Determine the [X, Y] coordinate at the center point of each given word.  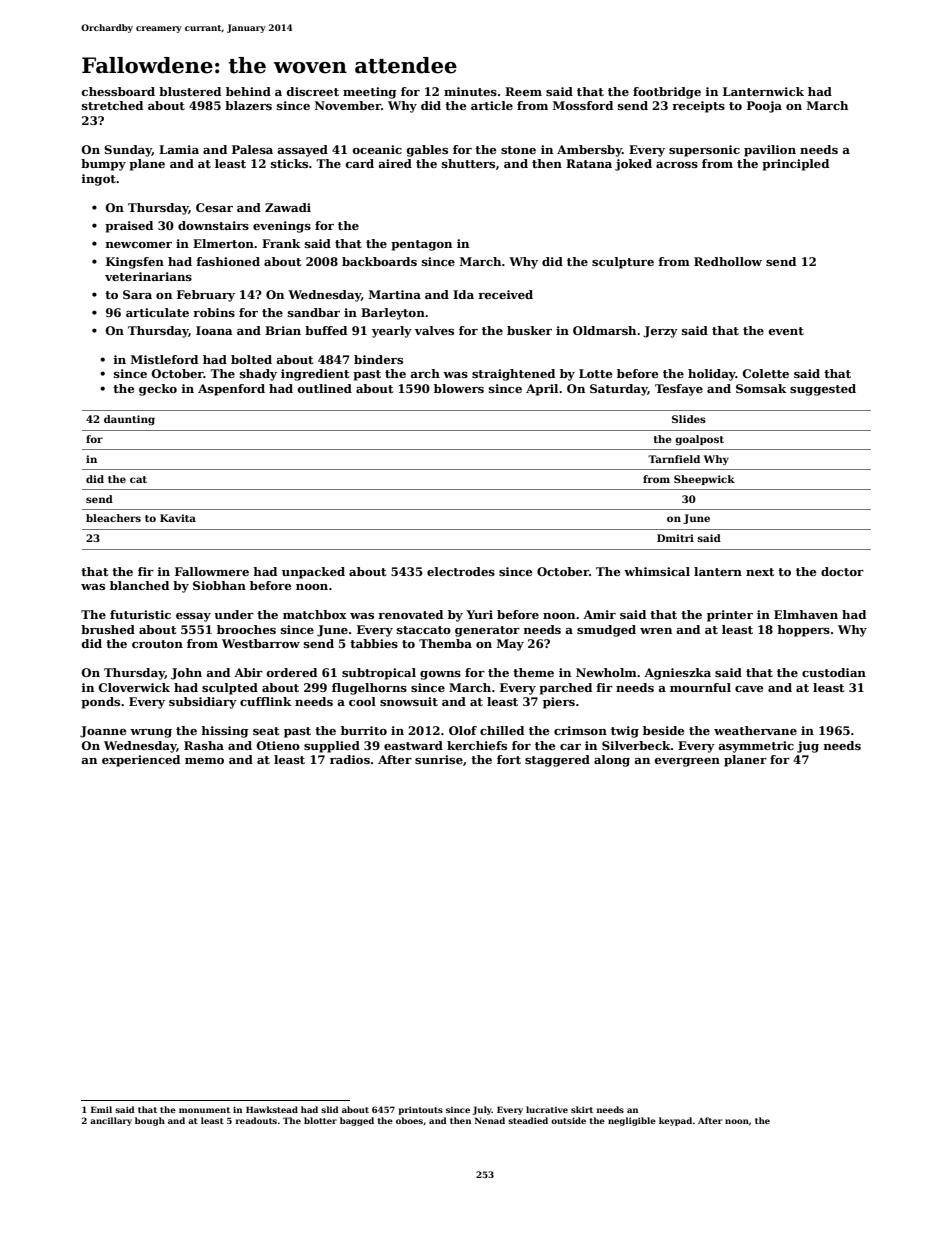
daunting [129, 420]
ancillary [111, 1121]
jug [808, 747]
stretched [112, 105]
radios [350, 759]
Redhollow [728, 261]
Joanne [103, 732]
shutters [468, 163]
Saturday [619, 390]
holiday [712, 375]
